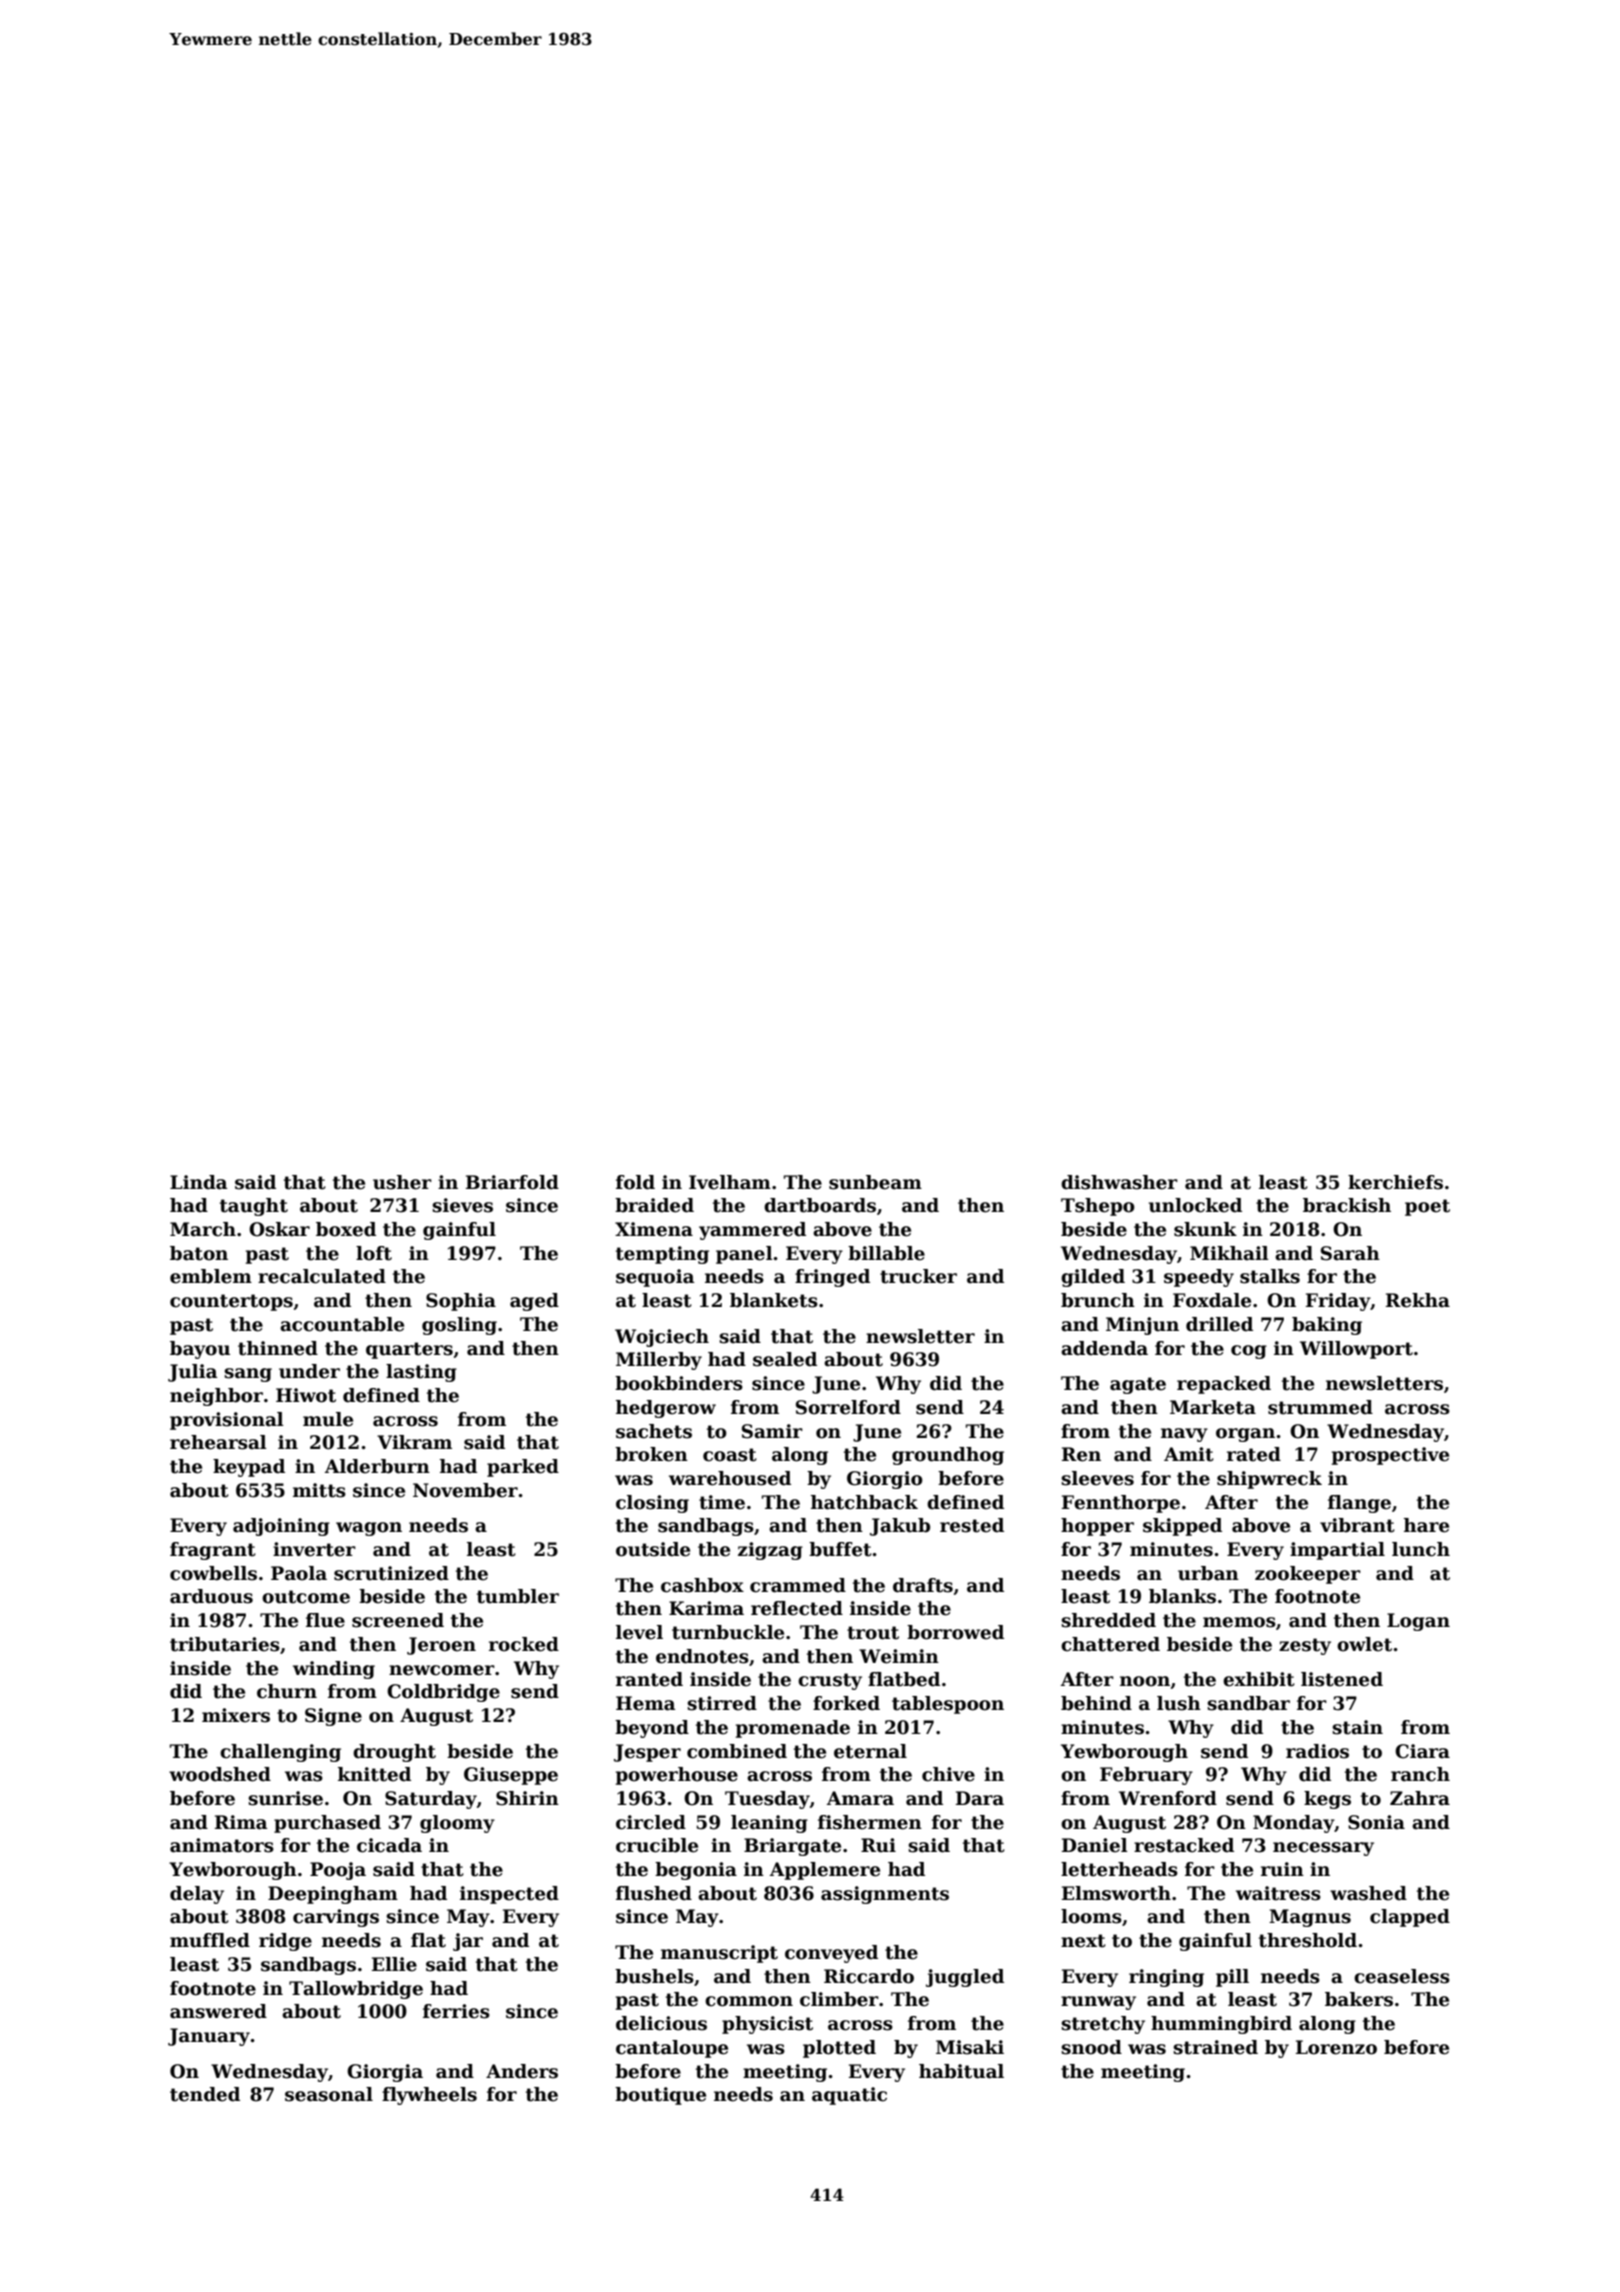 The image size is (1620, 2292). What do you see at coordinates (1320, 1407) in the screenshot?
I see `strummed` at bounding box center [1320, 1407].
